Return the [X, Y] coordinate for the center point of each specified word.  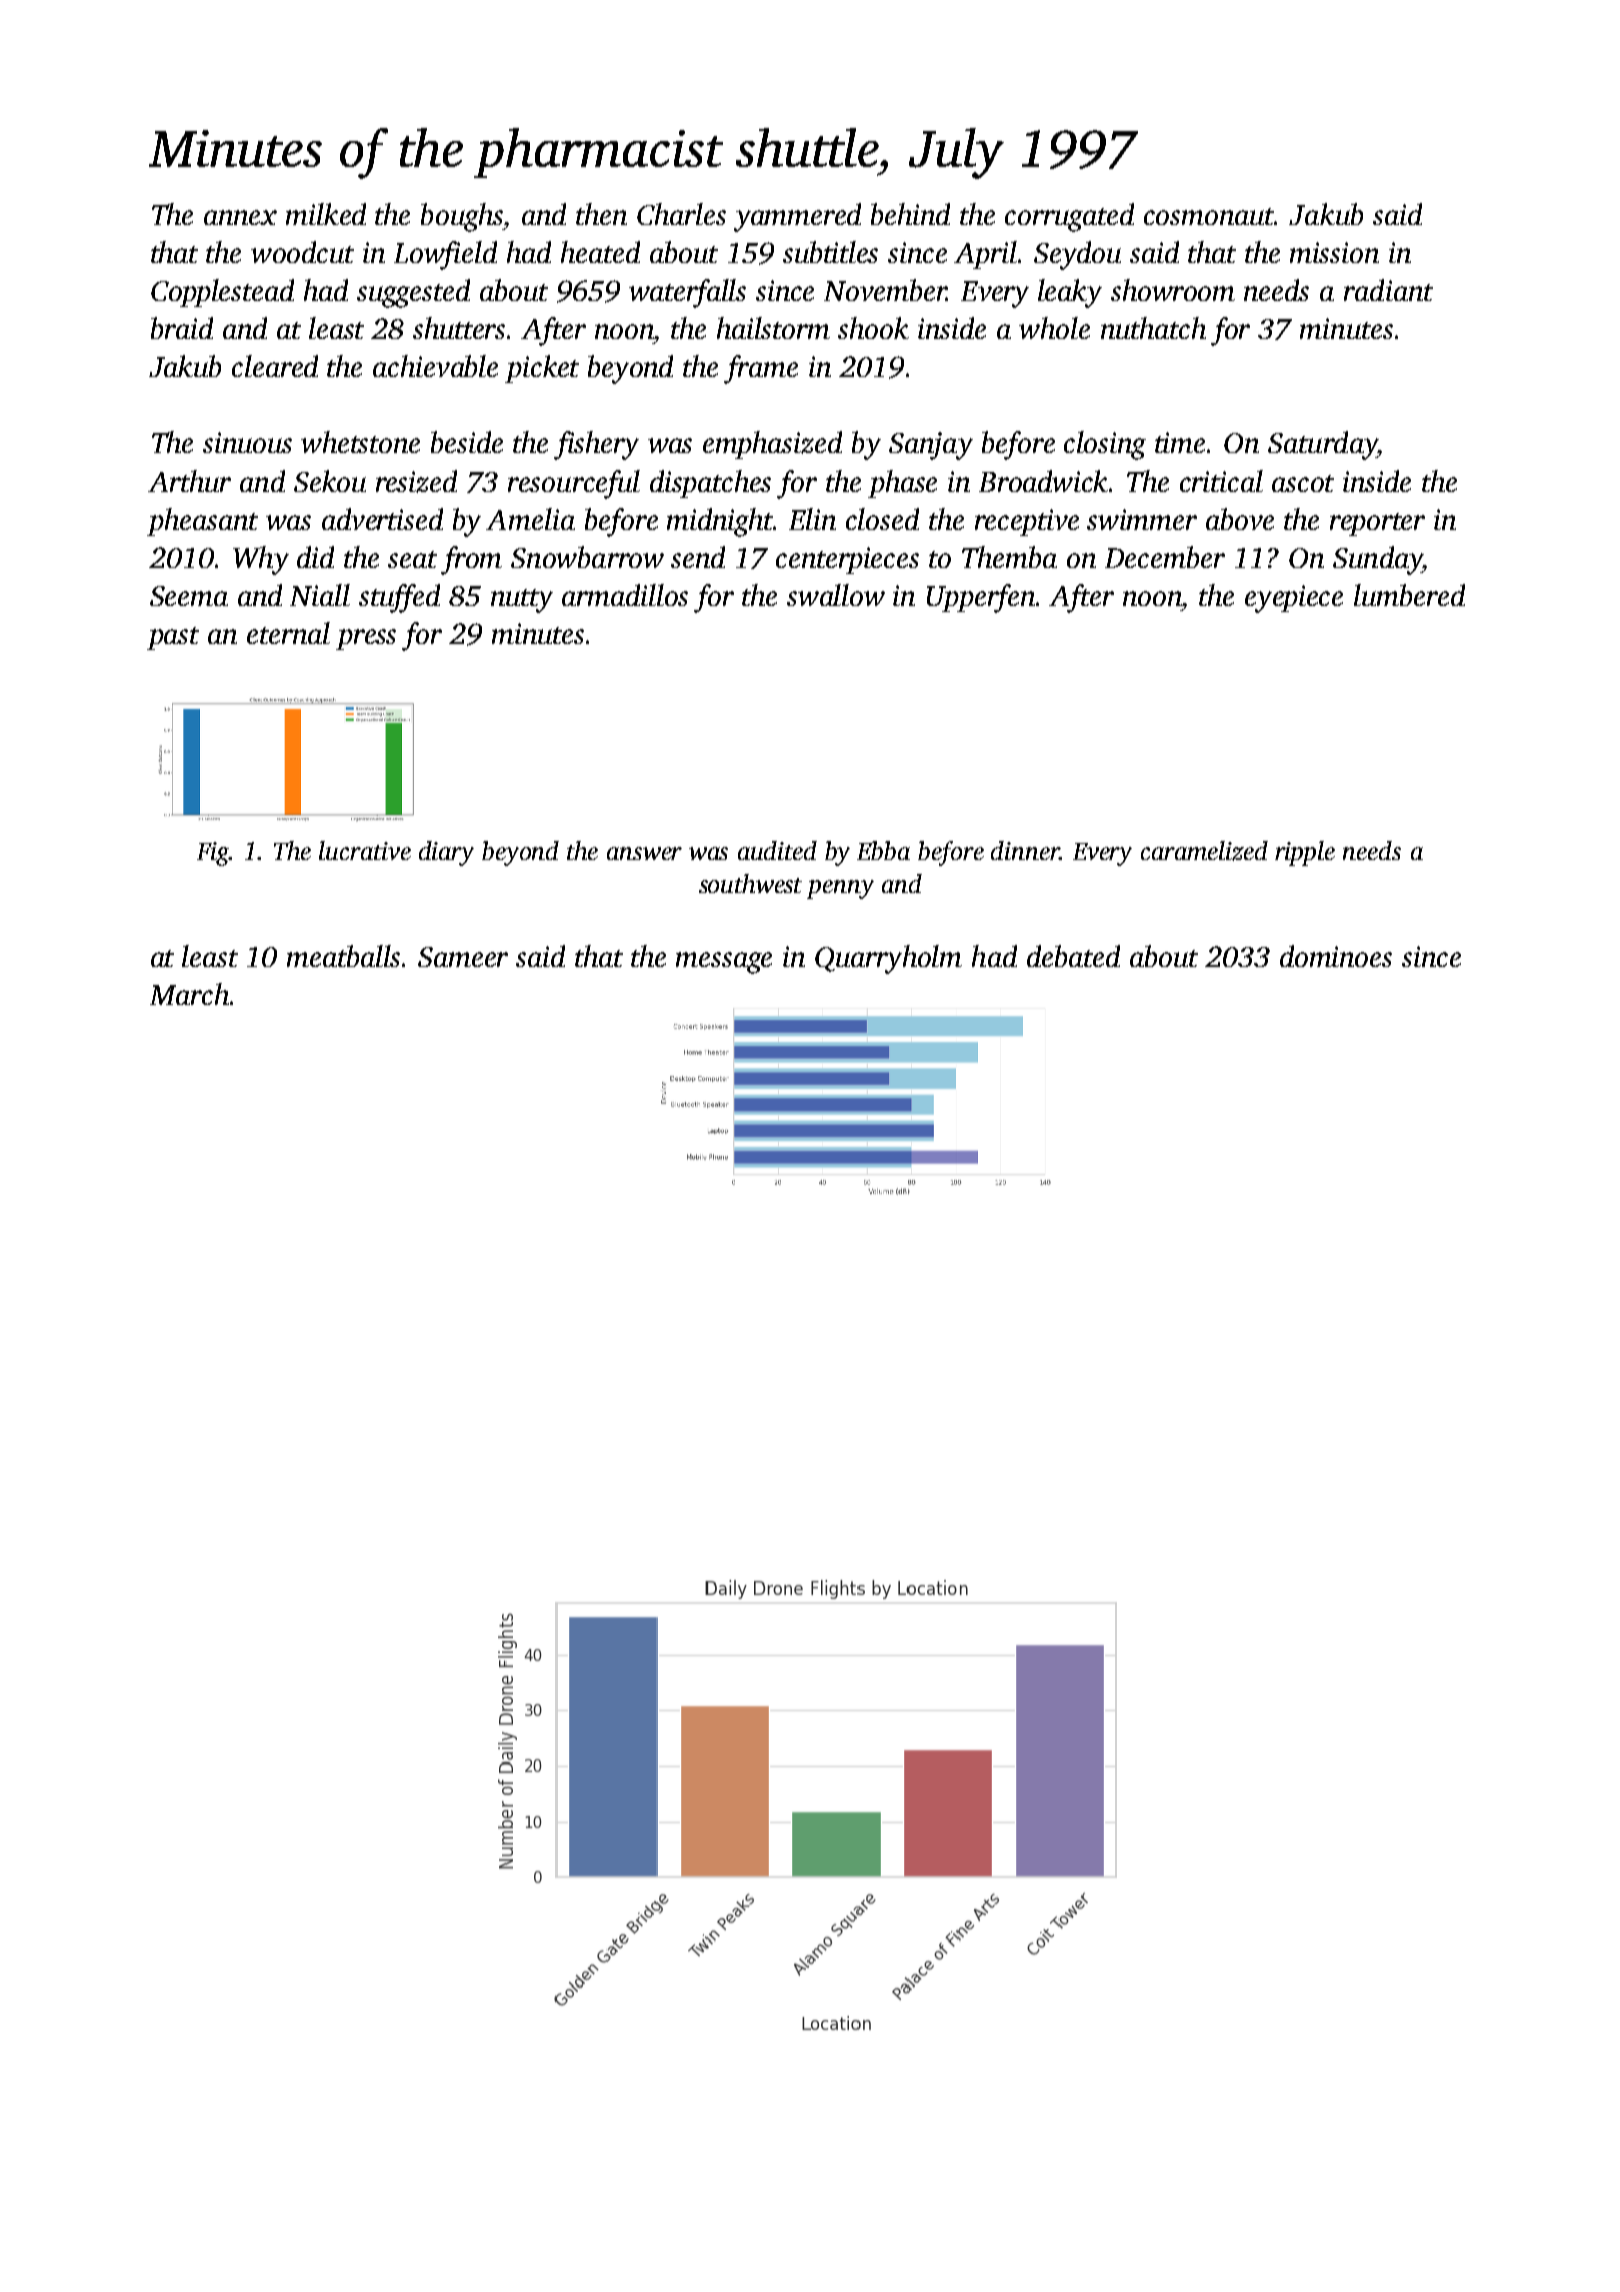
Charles [681, 214]
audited [777, 850]
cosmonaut [1209, 216]
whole [1054, 328]
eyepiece [1294, 599]
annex [240, 217]
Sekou [330, 481]
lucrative [365, 850]
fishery [596, 445]
